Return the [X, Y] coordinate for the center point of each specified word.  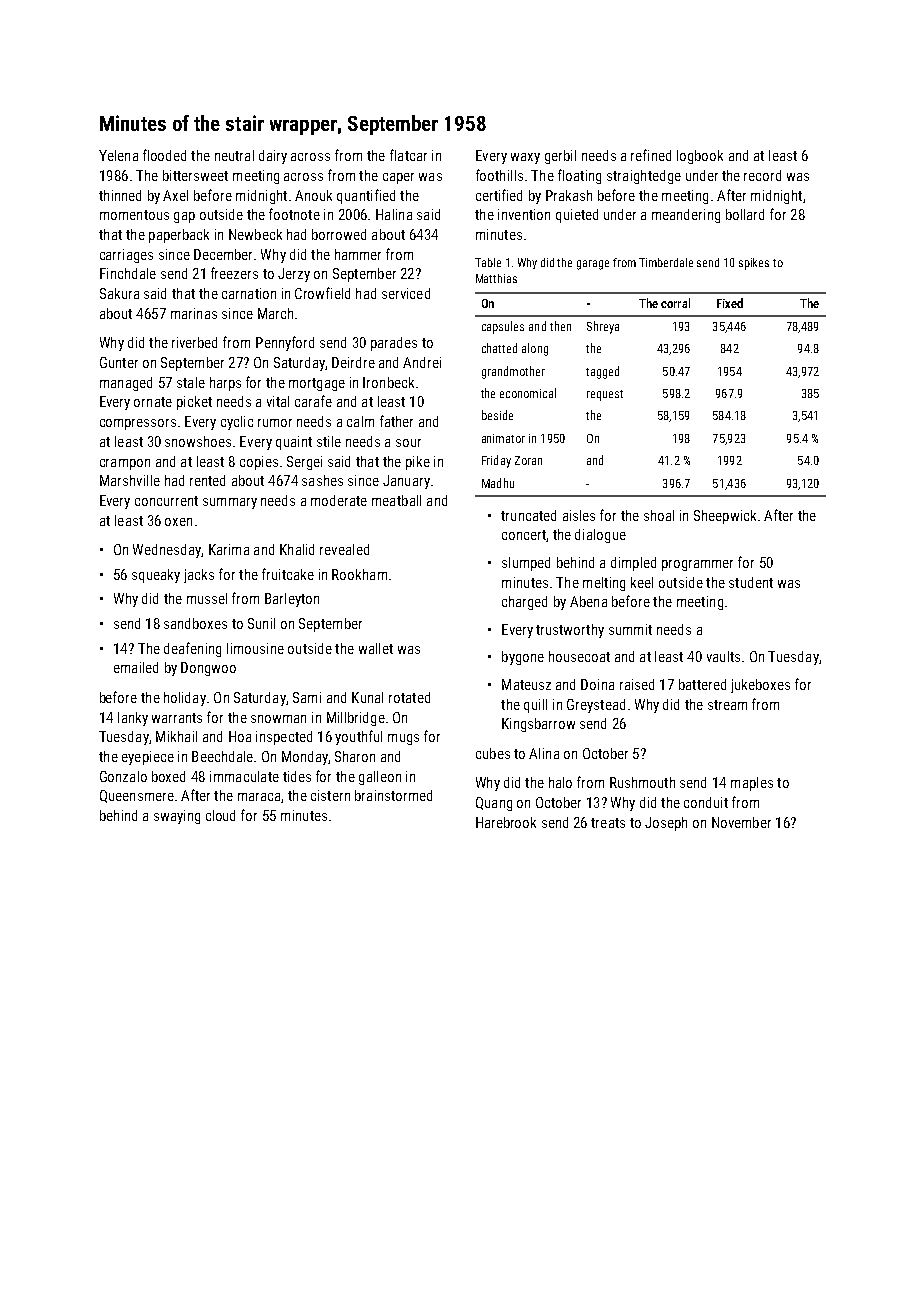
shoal [659, 515]
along [535, 349]
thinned [120, 195]
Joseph [666, 824]
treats [608, 823]
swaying [177, 817]
